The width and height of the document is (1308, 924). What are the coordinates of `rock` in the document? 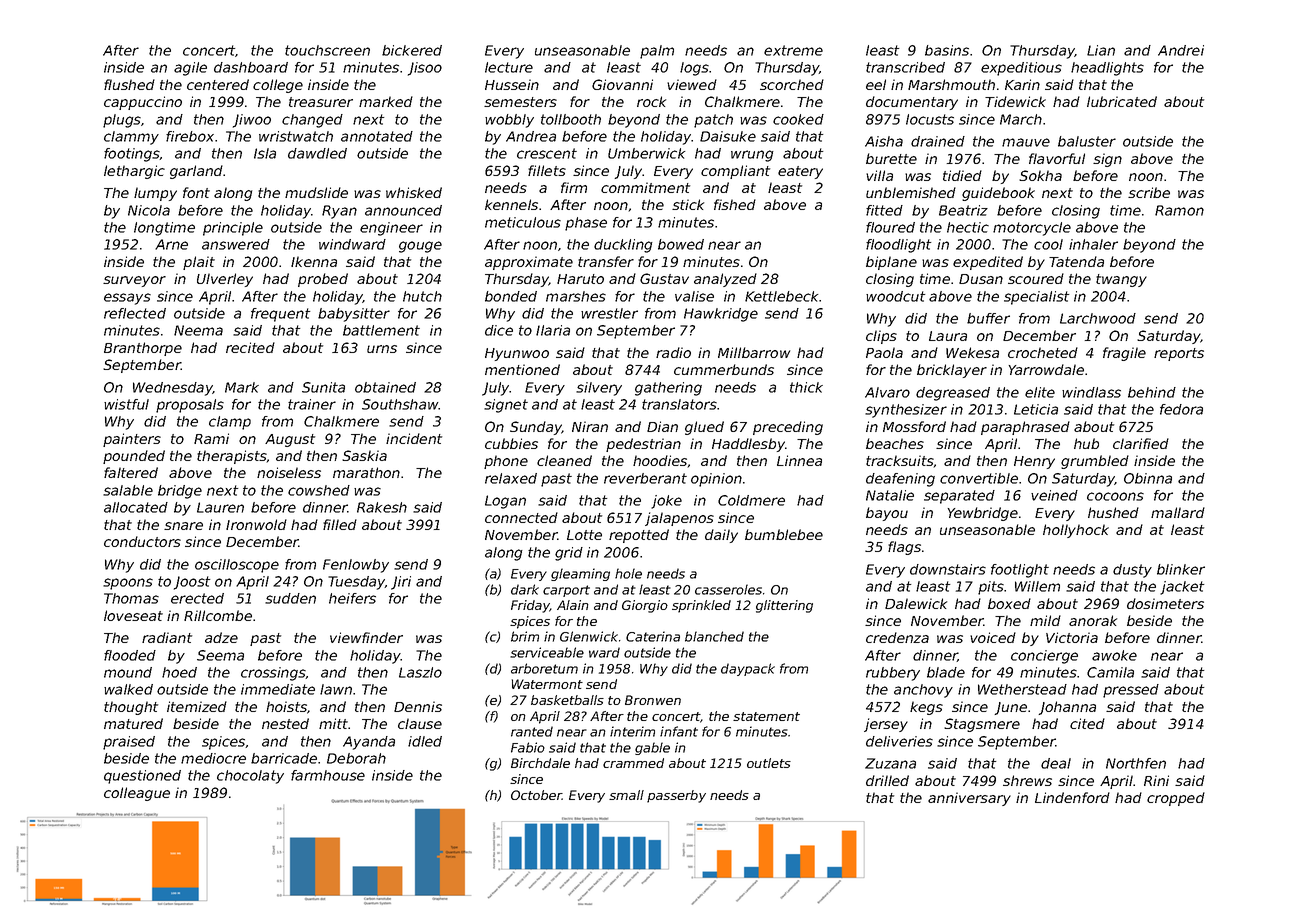 It's located at (651, 101).
